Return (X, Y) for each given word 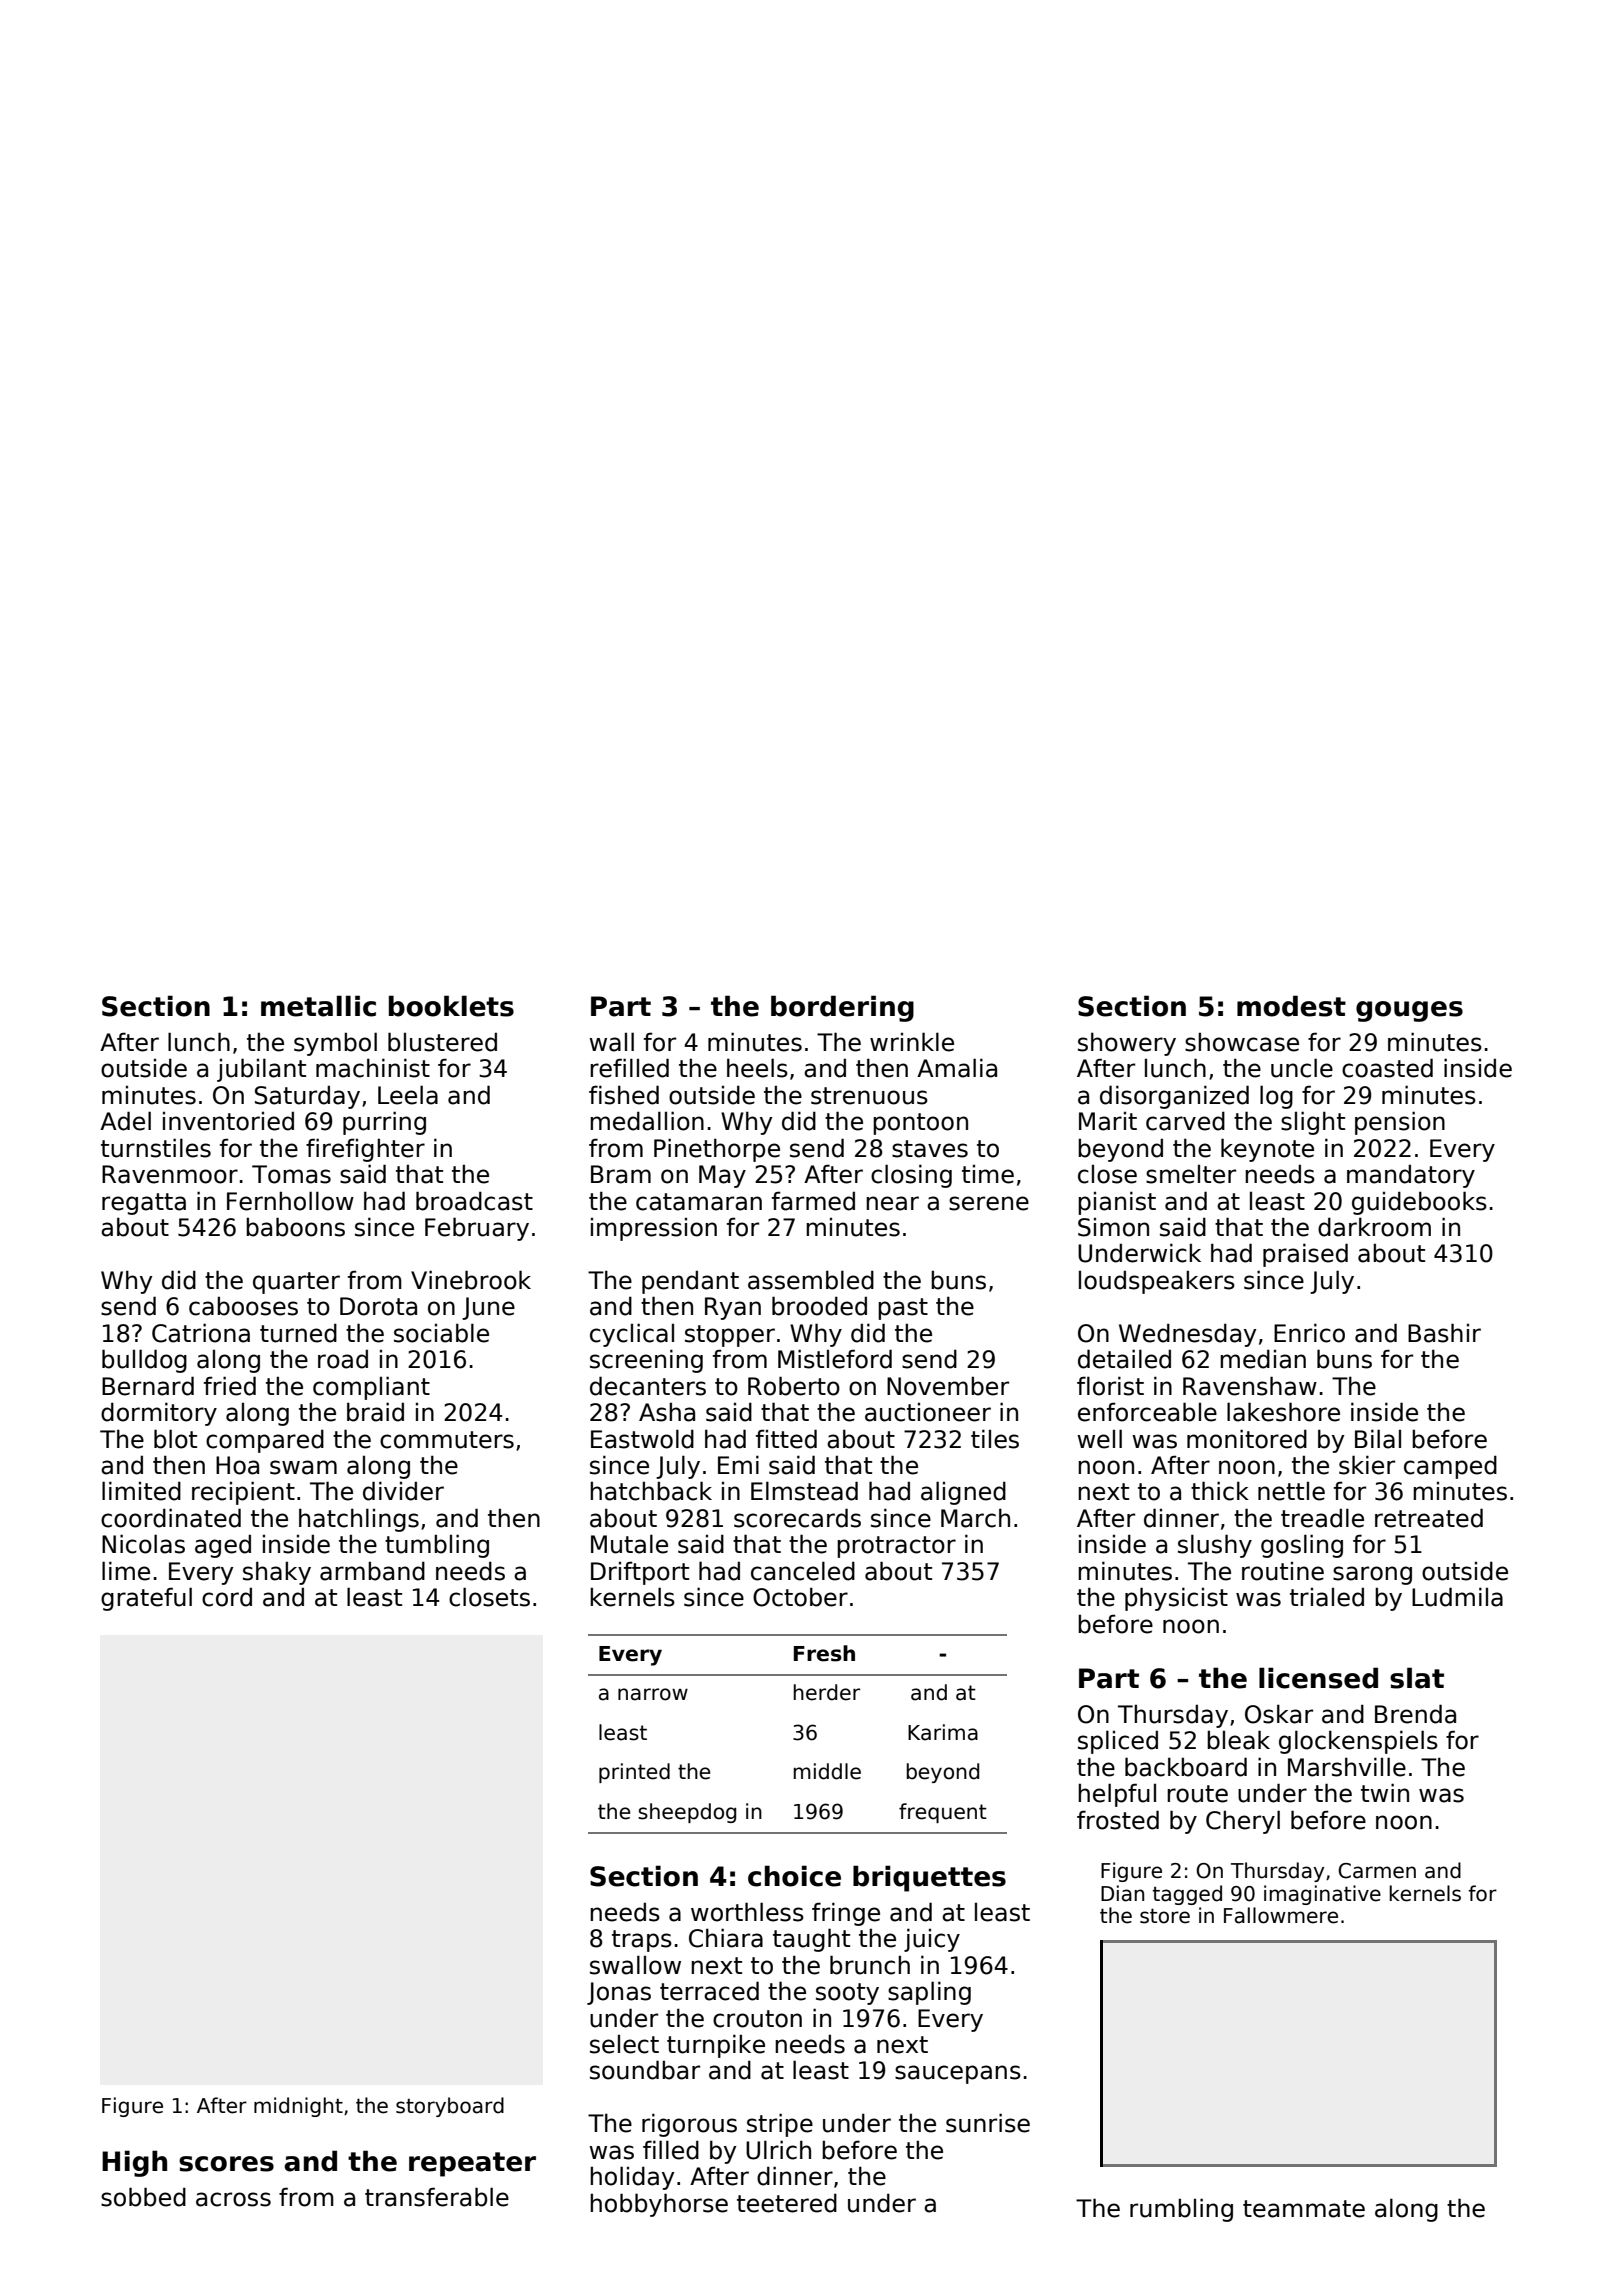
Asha (667, 1412)
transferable (437, 2197)
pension (1400, 1123)
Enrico (1309, 1333)
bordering (842, 1008)
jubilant (261, 1070)
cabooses (243, 1306)
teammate (1304, 2209)
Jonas (619, 1993)
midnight (298, 2107)
